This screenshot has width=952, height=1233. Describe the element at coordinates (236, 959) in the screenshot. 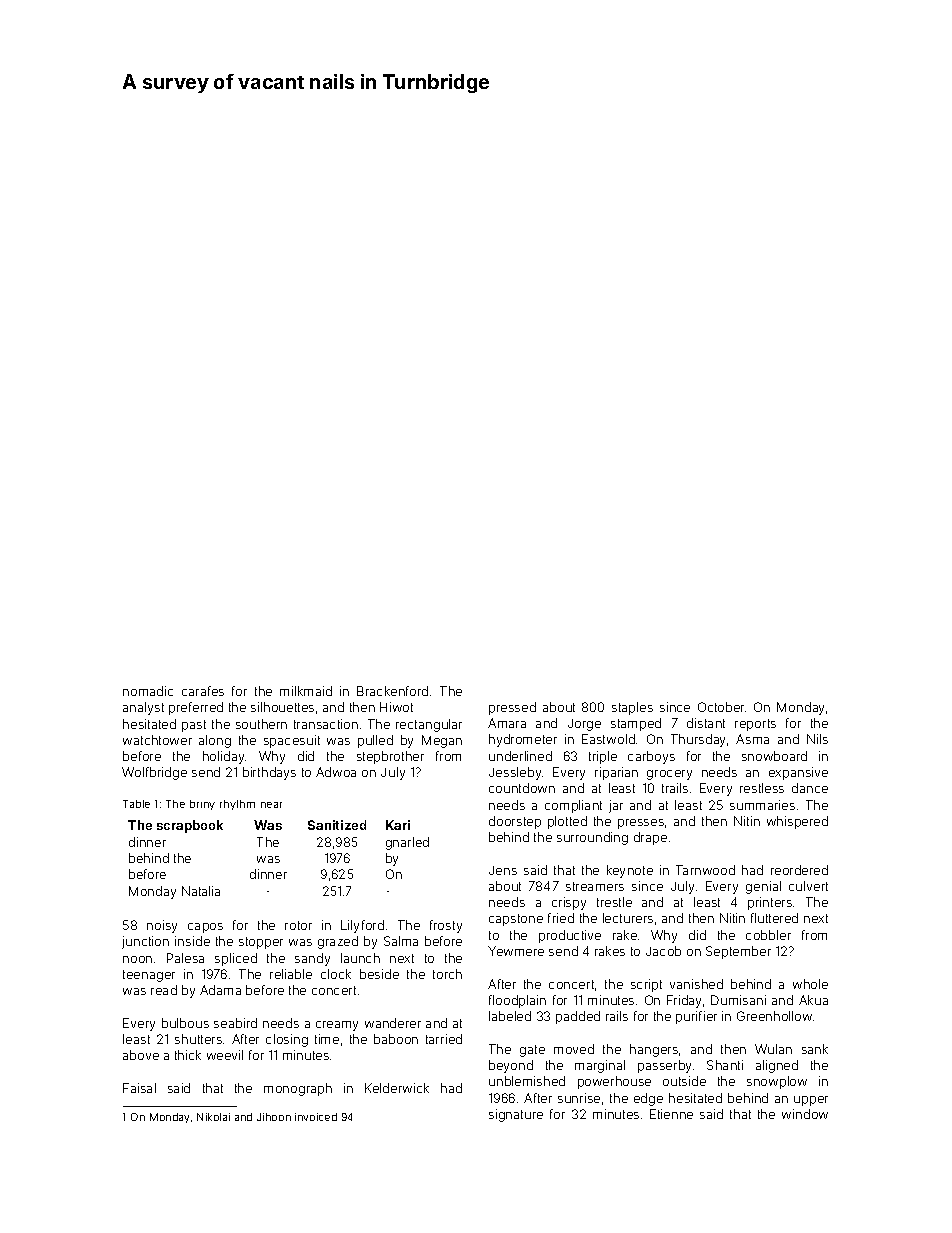

I see `spliced` at that location.
